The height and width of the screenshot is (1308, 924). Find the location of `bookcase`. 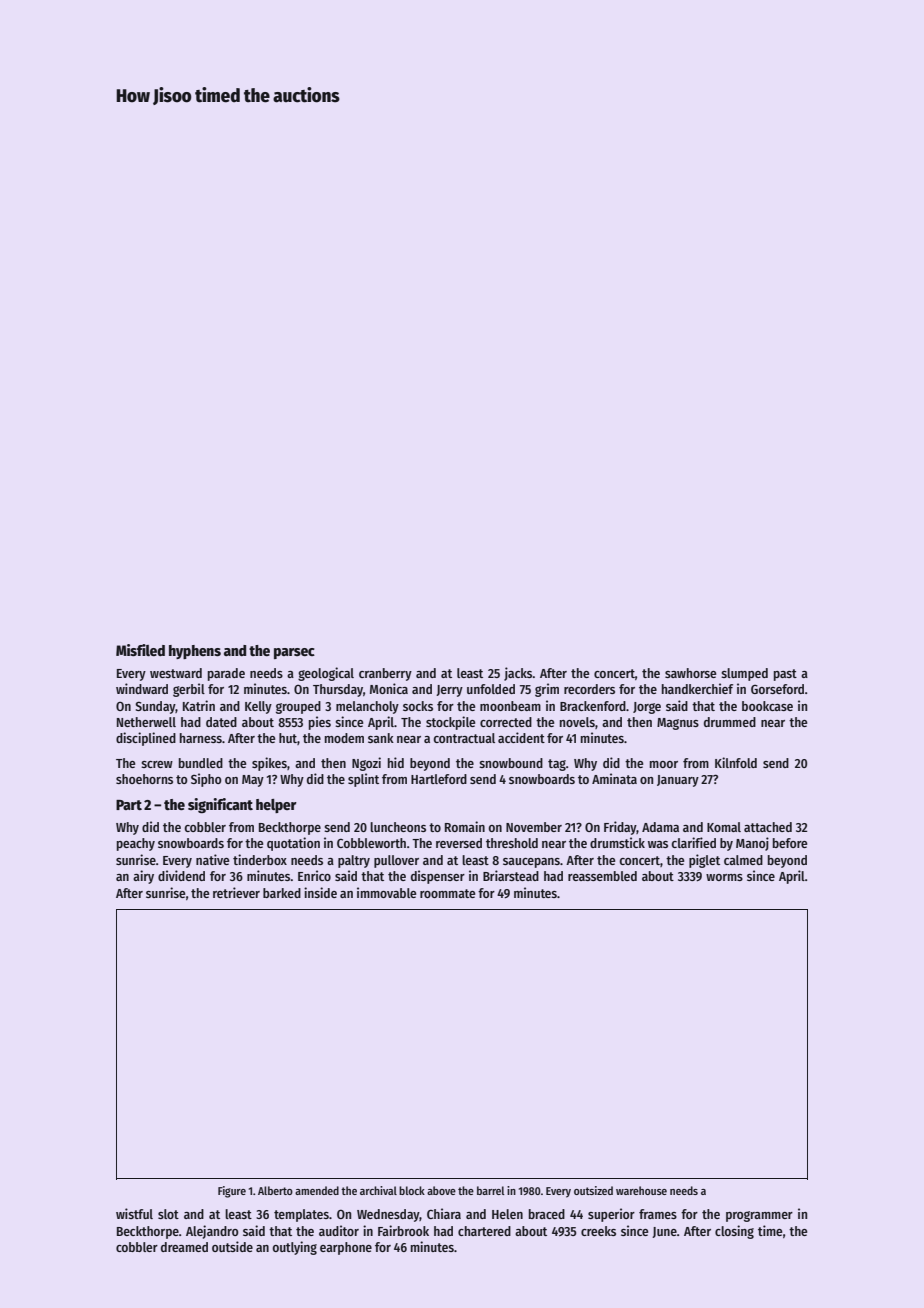

bookcase is located at coordinates (767, 706).
